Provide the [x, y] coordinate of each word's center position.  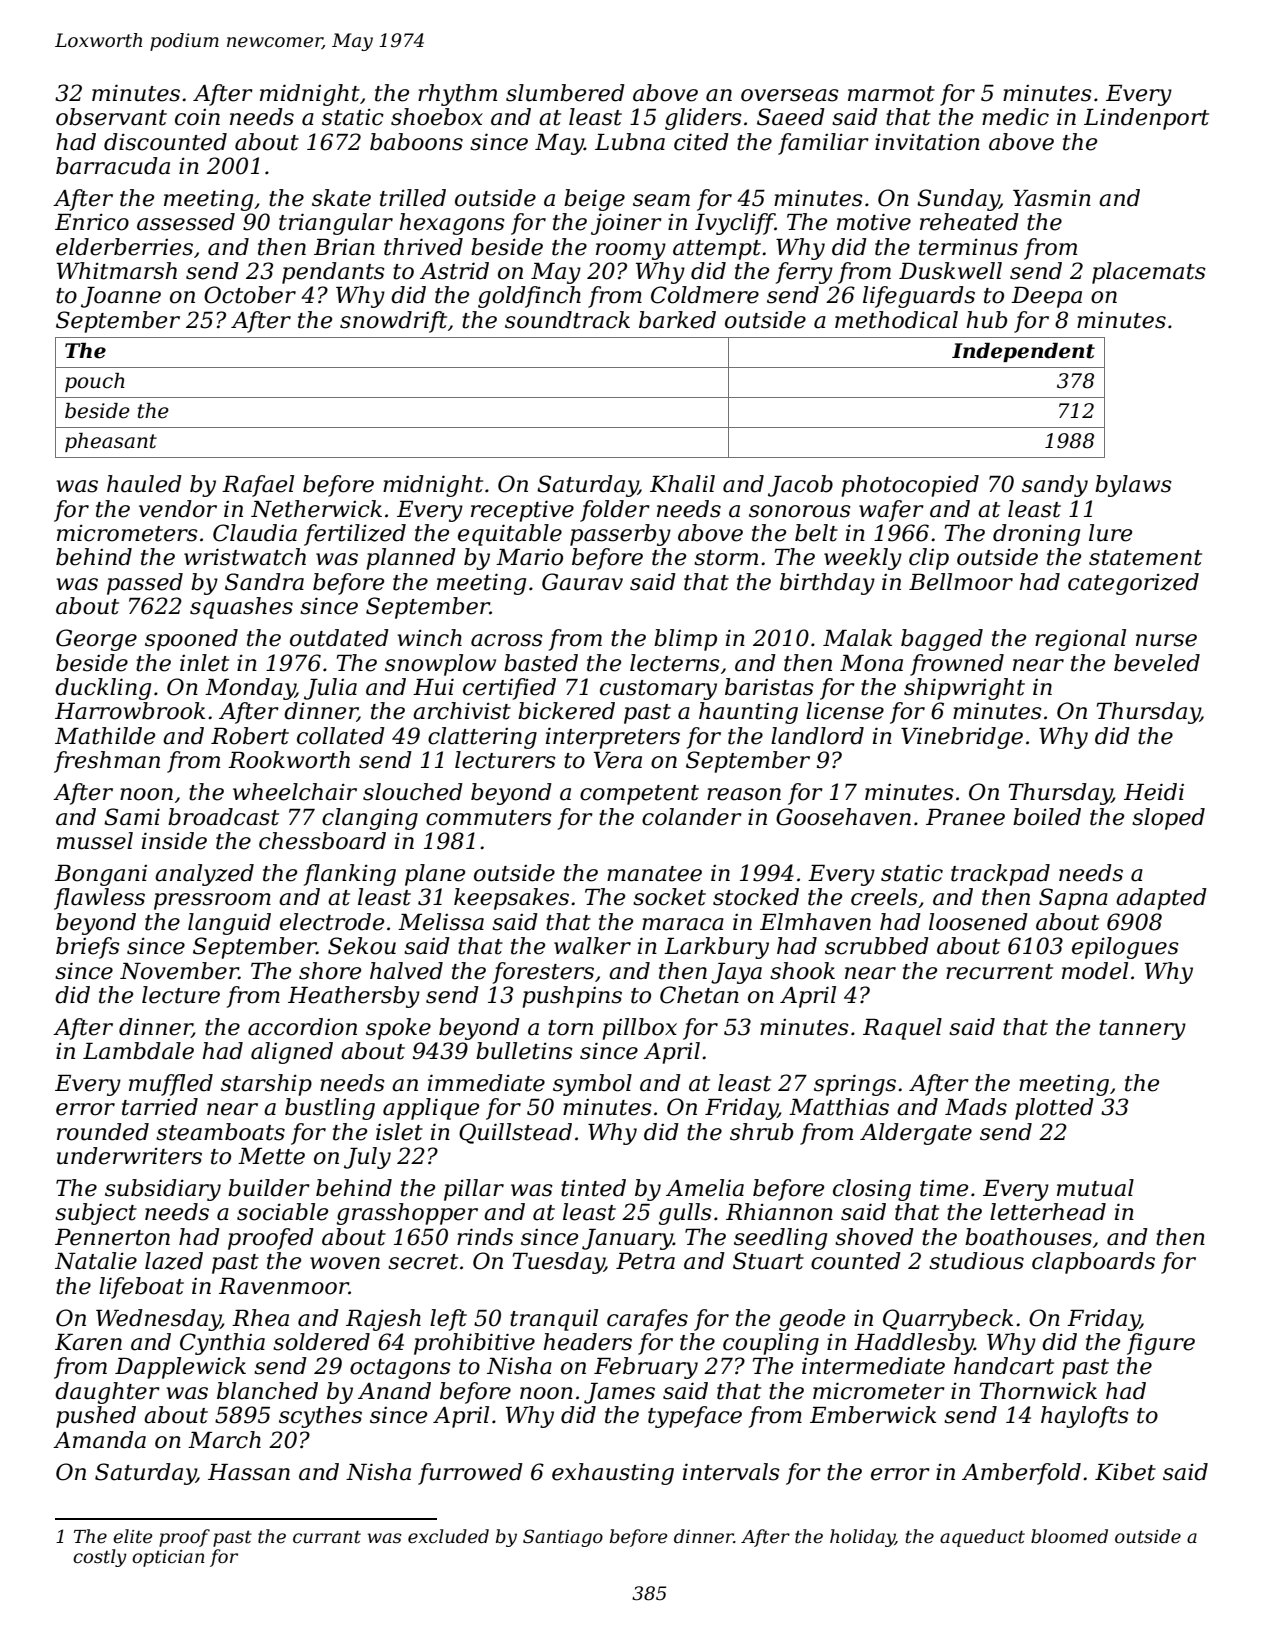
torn [570, 1028]
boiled [1047, 817]
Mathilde [105, 736]
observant [111, 117]
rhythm [457, 95]
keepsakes [511, 899]
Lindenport [1146, 119]
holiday [862, 1538]
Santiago [563, 1538]
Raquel [902, 1029]
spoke [398, 1029]
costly [100, 1558]
